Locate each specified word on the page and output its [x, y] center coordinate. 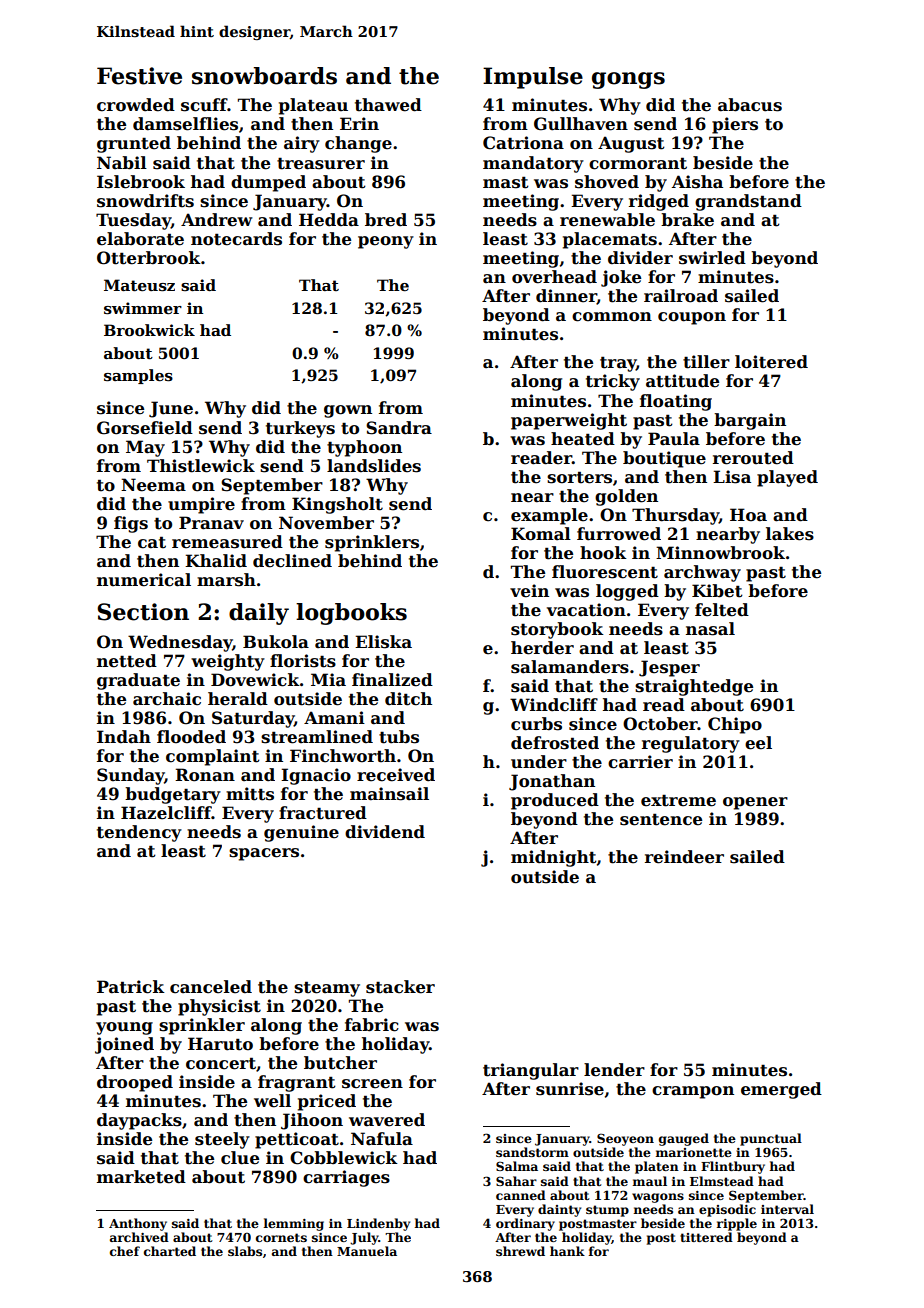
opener [755, 803]
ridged [659, 202]
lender [614, 1070]
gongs [628, 80]
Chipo [735, 725]
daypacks [139, 1121]
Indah [124, 737]
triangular [531, 1071]
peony [386, 242]
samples [138, 376]
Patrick [131, 987]
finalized [392, 680]
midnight [554, 858]
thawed [388, 105]
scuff [204, 105]
